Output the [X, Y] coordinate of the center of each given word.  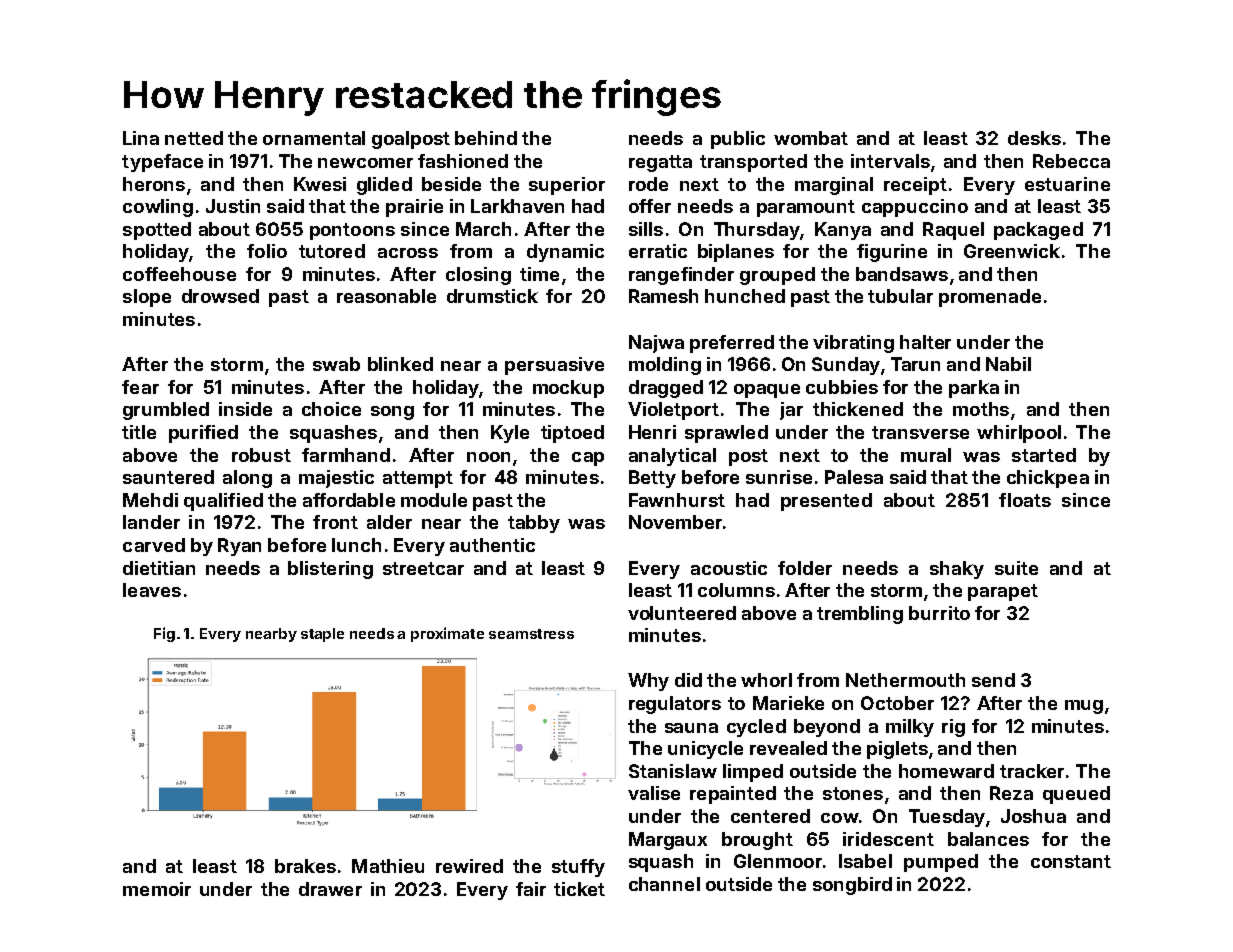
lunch [356, 545]
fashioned [463, 161]
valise [654, 793]
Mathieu [388, 866]
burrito [939, 613]
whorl [766, 680]
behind [486, 138]
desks [1034, 138]
